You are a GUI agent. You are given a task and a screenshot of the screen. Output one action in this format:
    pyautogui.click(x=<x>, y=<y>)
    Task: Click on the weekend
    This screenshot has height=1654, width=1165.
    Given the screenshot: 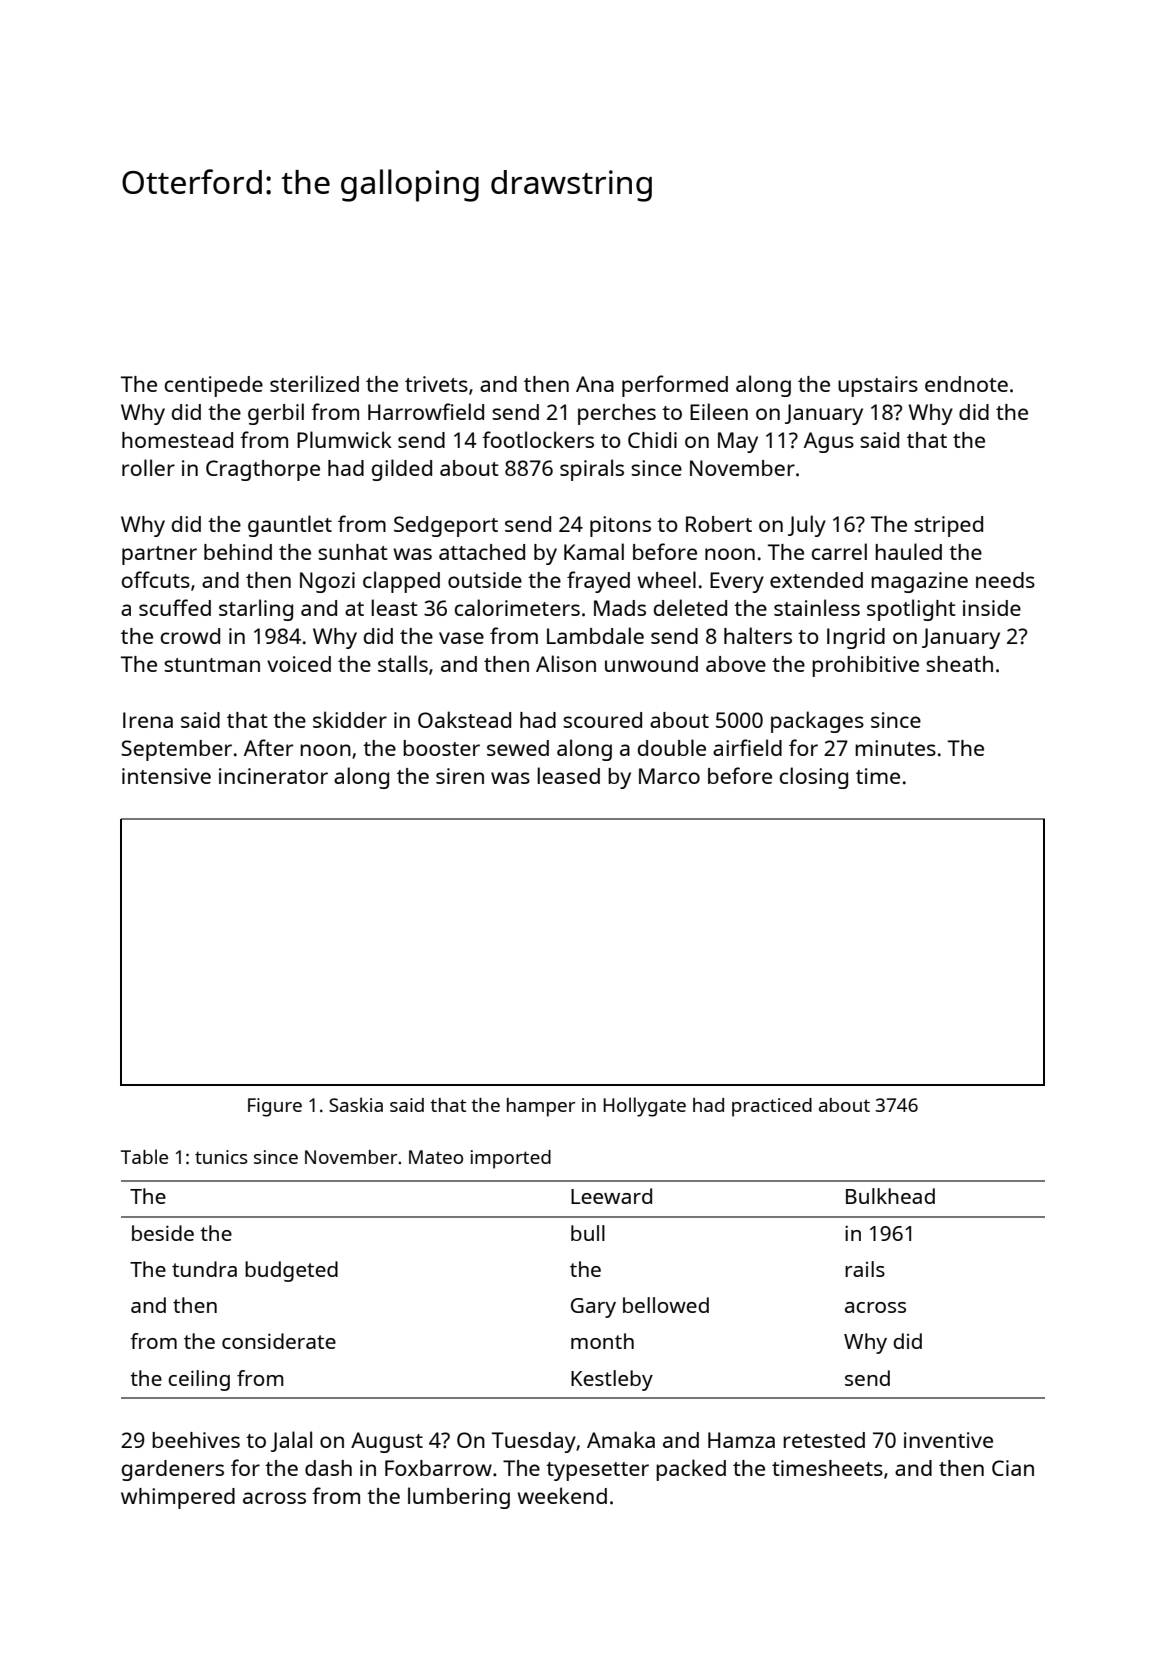 What is the action you would take?
    pyautogui.click(x=562, y=1495)
